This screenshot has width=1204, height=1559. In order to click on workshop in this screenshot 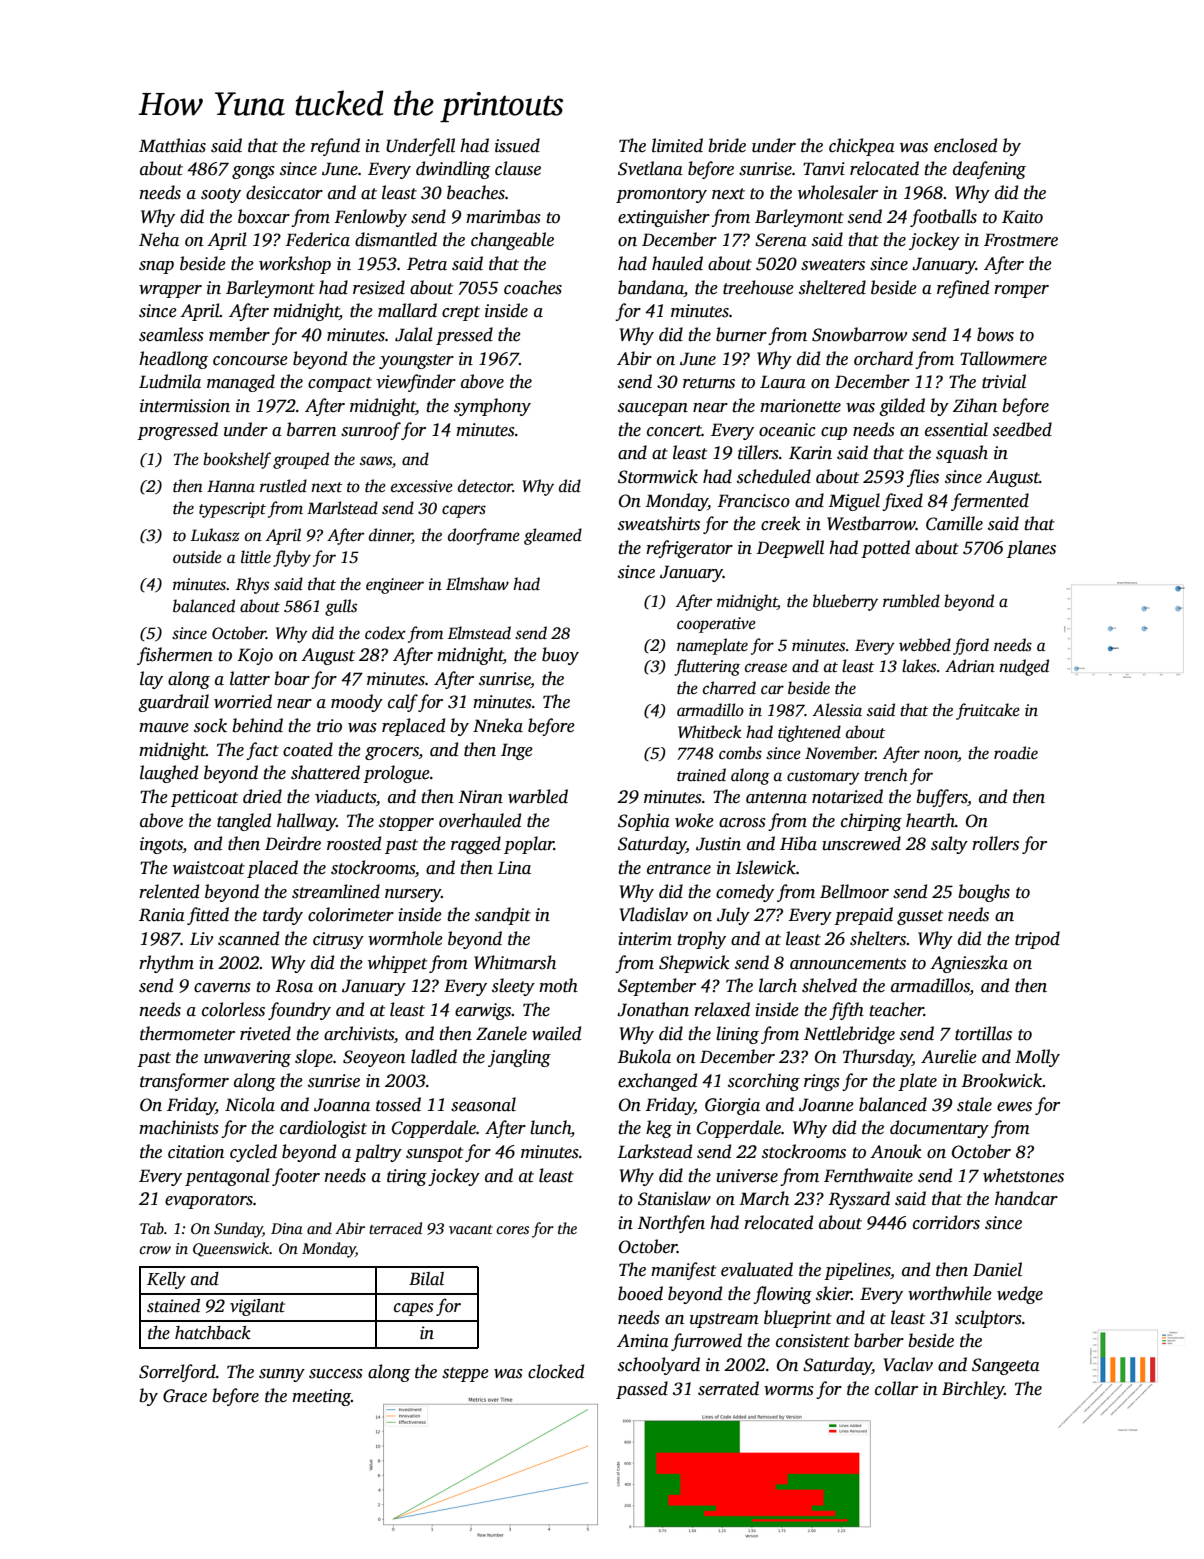, I will do `click(295, 265)`.
